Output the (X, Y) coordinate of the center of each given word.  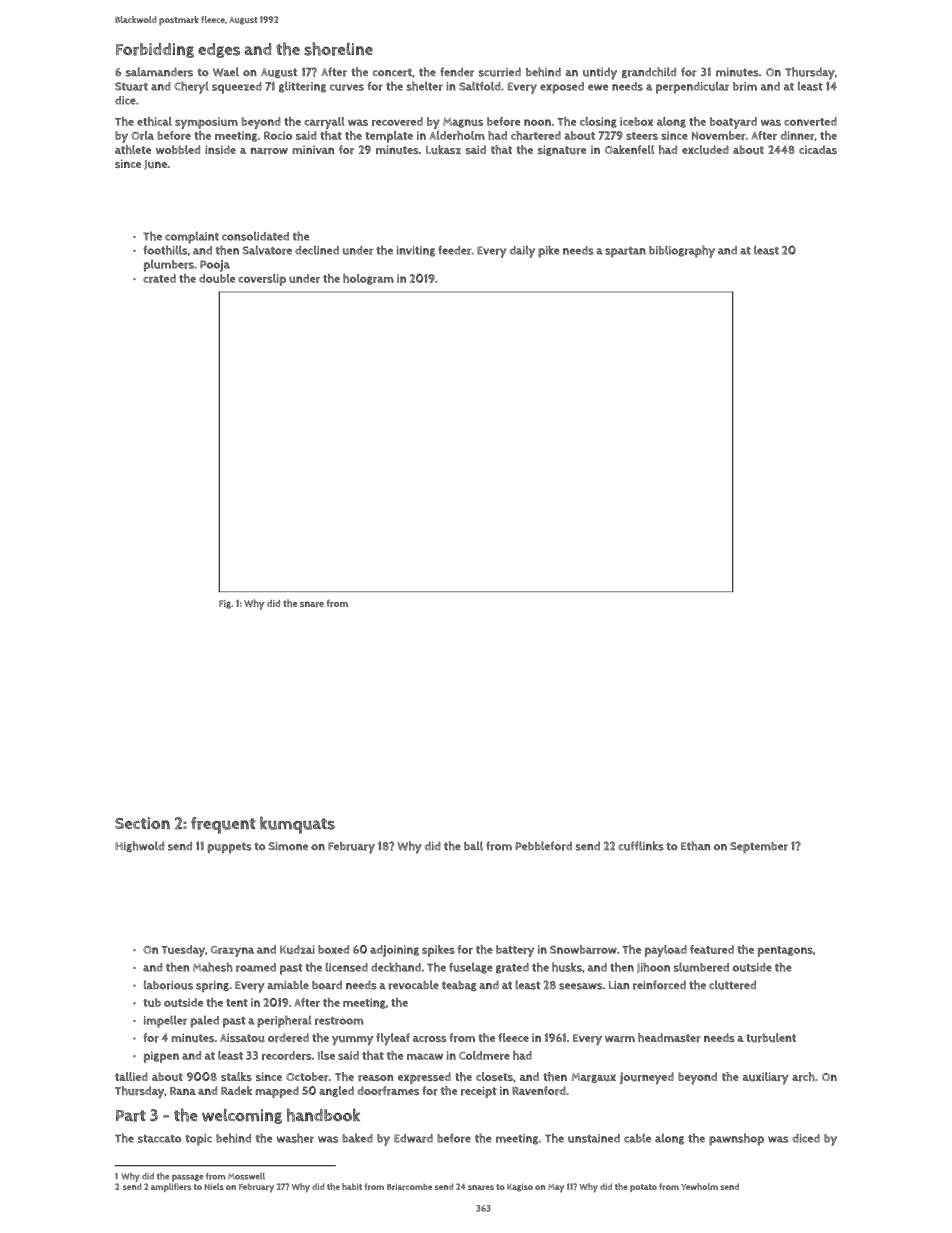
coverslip (262, 280)
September (759, 847)
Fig (225, 604)
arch (803, 1077)
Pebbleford (543, 846)
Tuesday (183, 951)
